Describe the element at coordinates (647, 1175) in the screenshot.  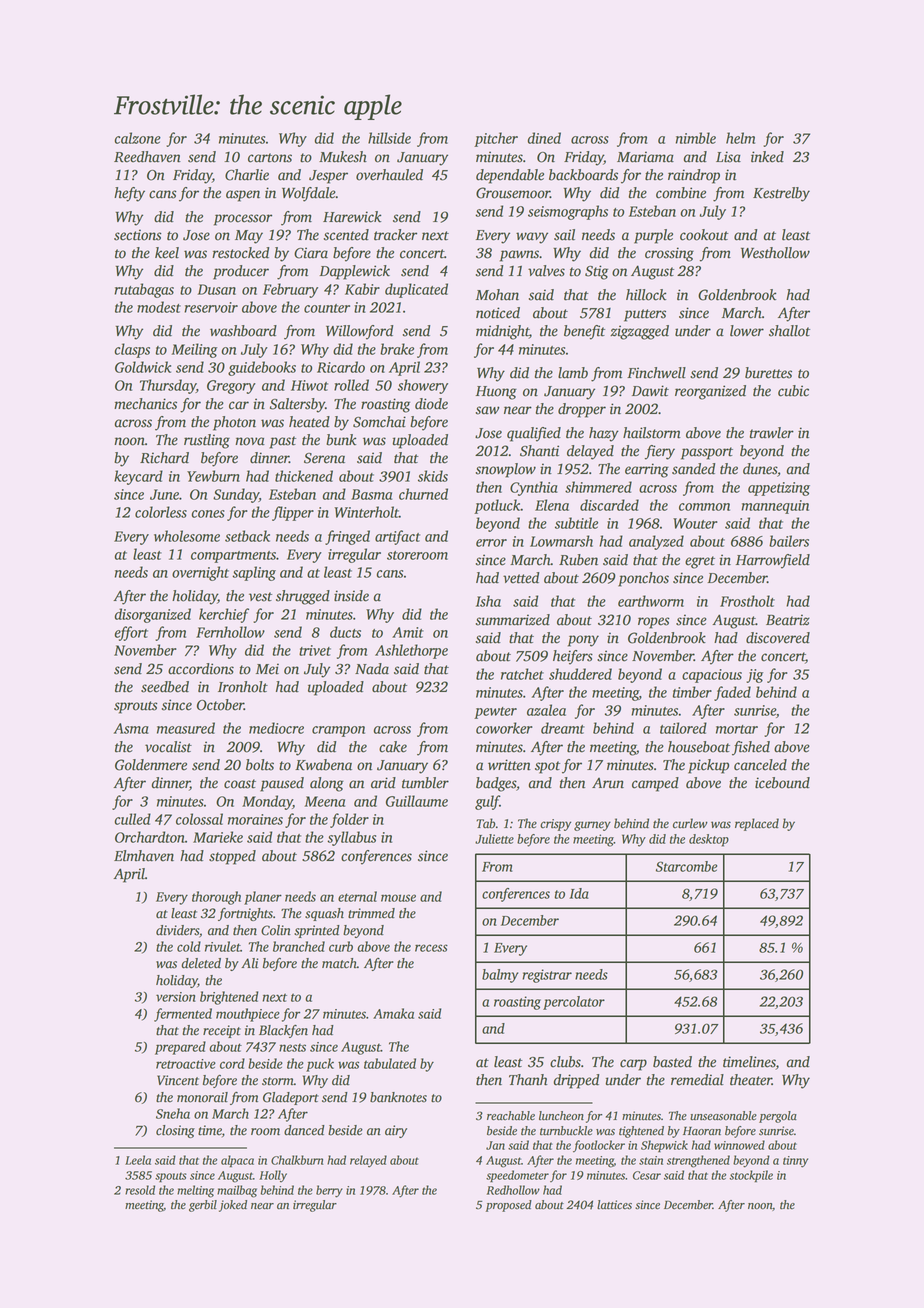
I see `Cesar` at that location.
